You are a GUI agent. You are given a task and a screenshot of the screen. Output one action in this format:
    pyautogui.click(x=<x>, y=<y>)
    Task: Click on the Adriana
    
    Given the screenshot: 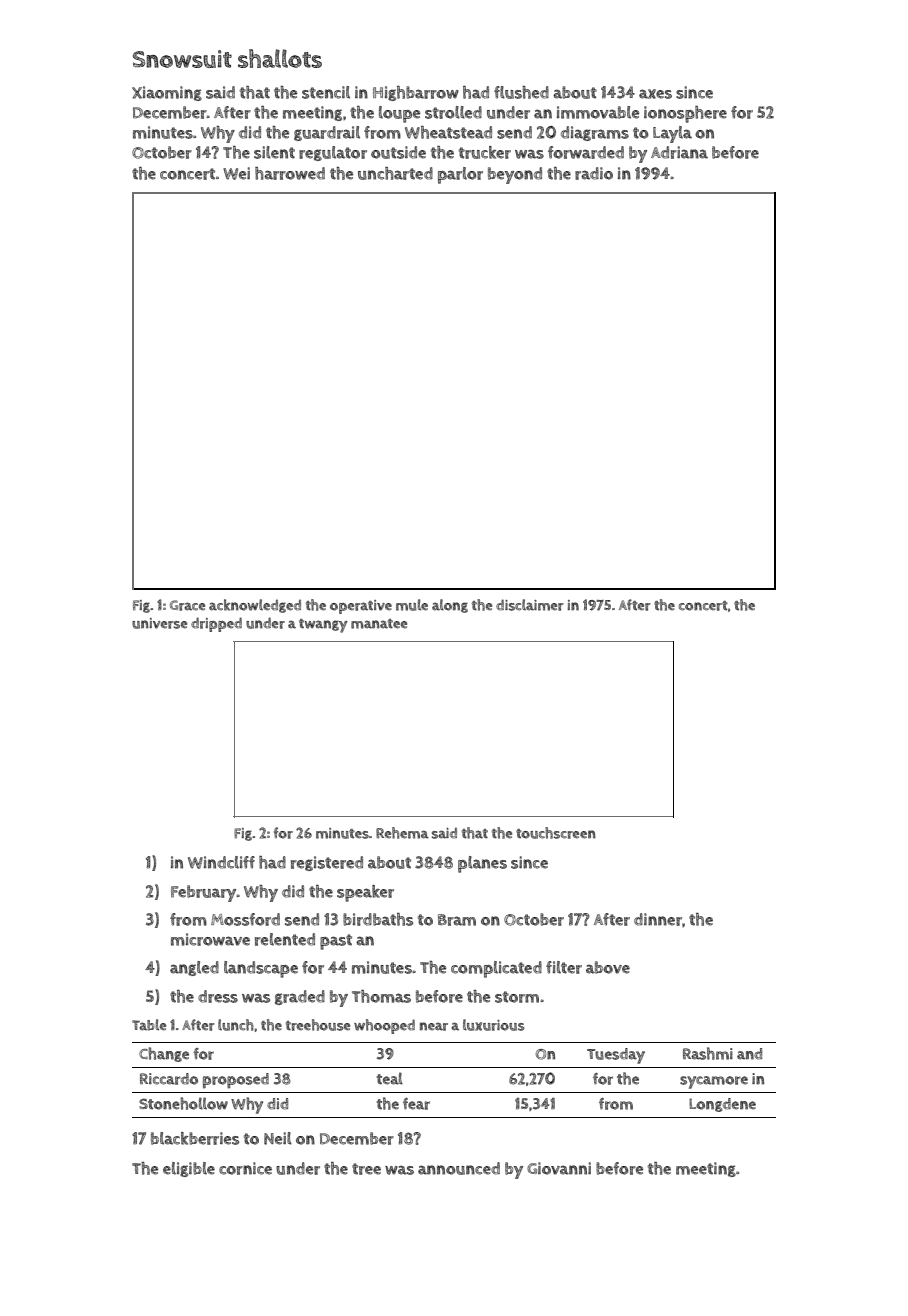 What is the action you would take?
    pyautogui.click(x=679, y=152)
